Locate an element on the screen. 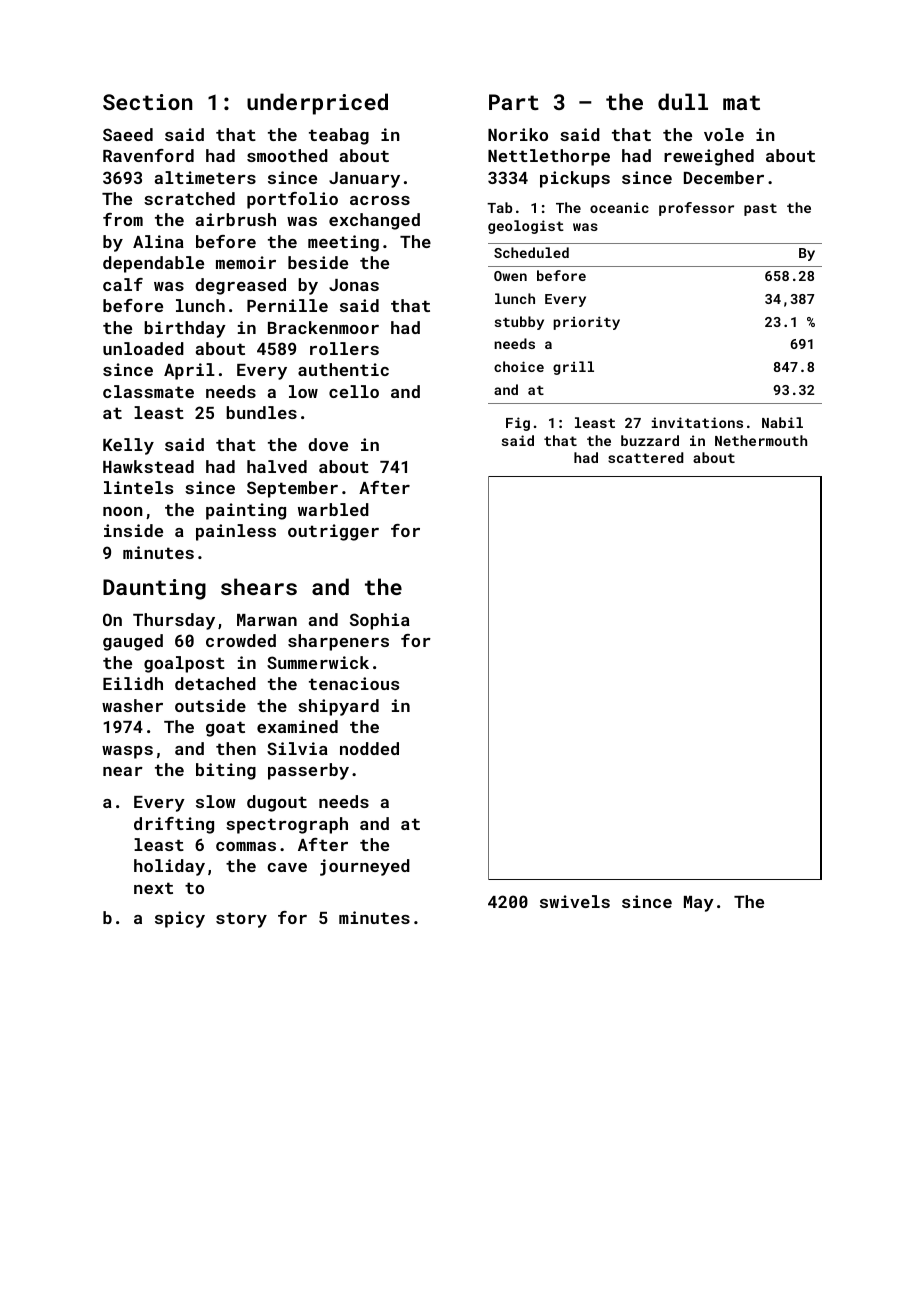 The image size is (924, 1314). unloaded is located at coordinates (143, 348).
